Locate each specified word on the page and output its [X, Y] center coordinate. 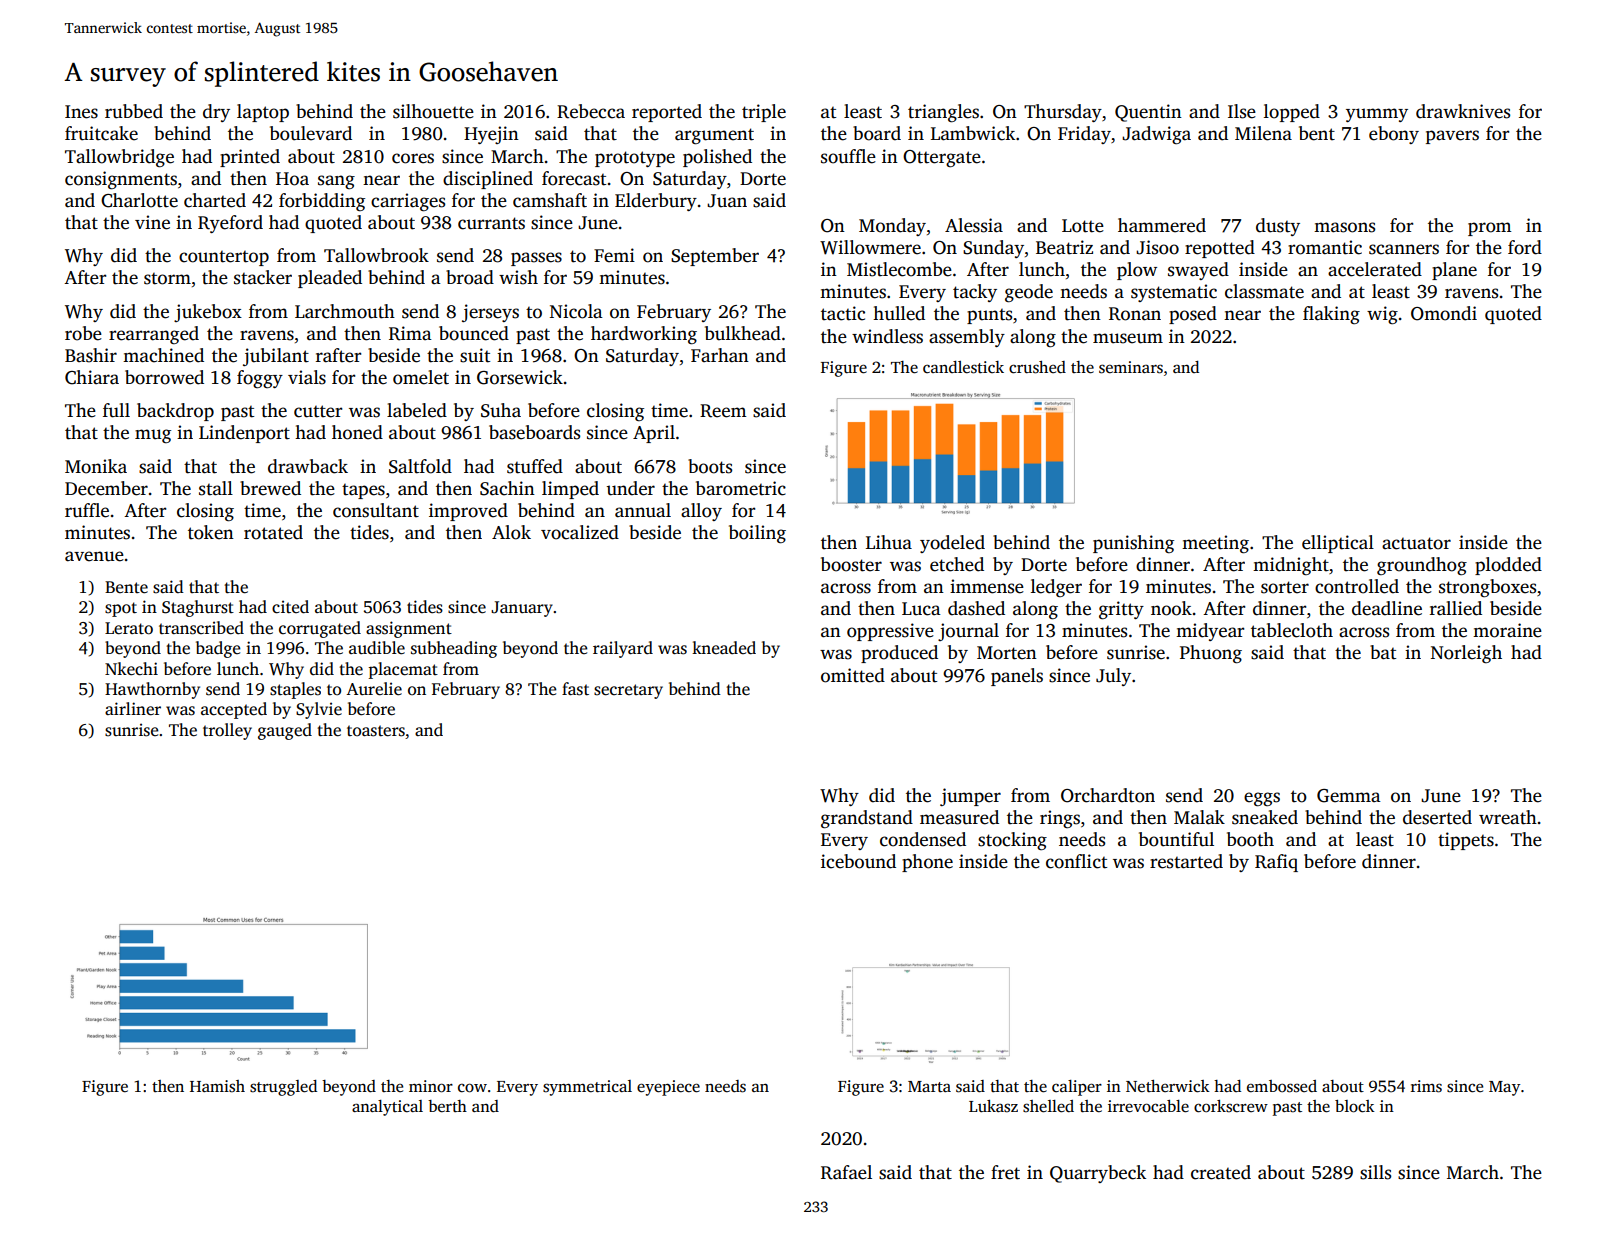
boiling [757, 534]
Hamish [217, 1086]
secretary [628, 691]
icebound [858, 861]
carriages [408, 202]
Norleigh [1466, 654]
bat [1383, 652]
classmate [1264, 291]
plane [1454, 271]
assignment [409, 629]
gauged [285, 731]
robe [83, 333]
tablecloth [1292, 630]
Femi [614, 255]
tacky [975, 293]
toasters [376, 731]
